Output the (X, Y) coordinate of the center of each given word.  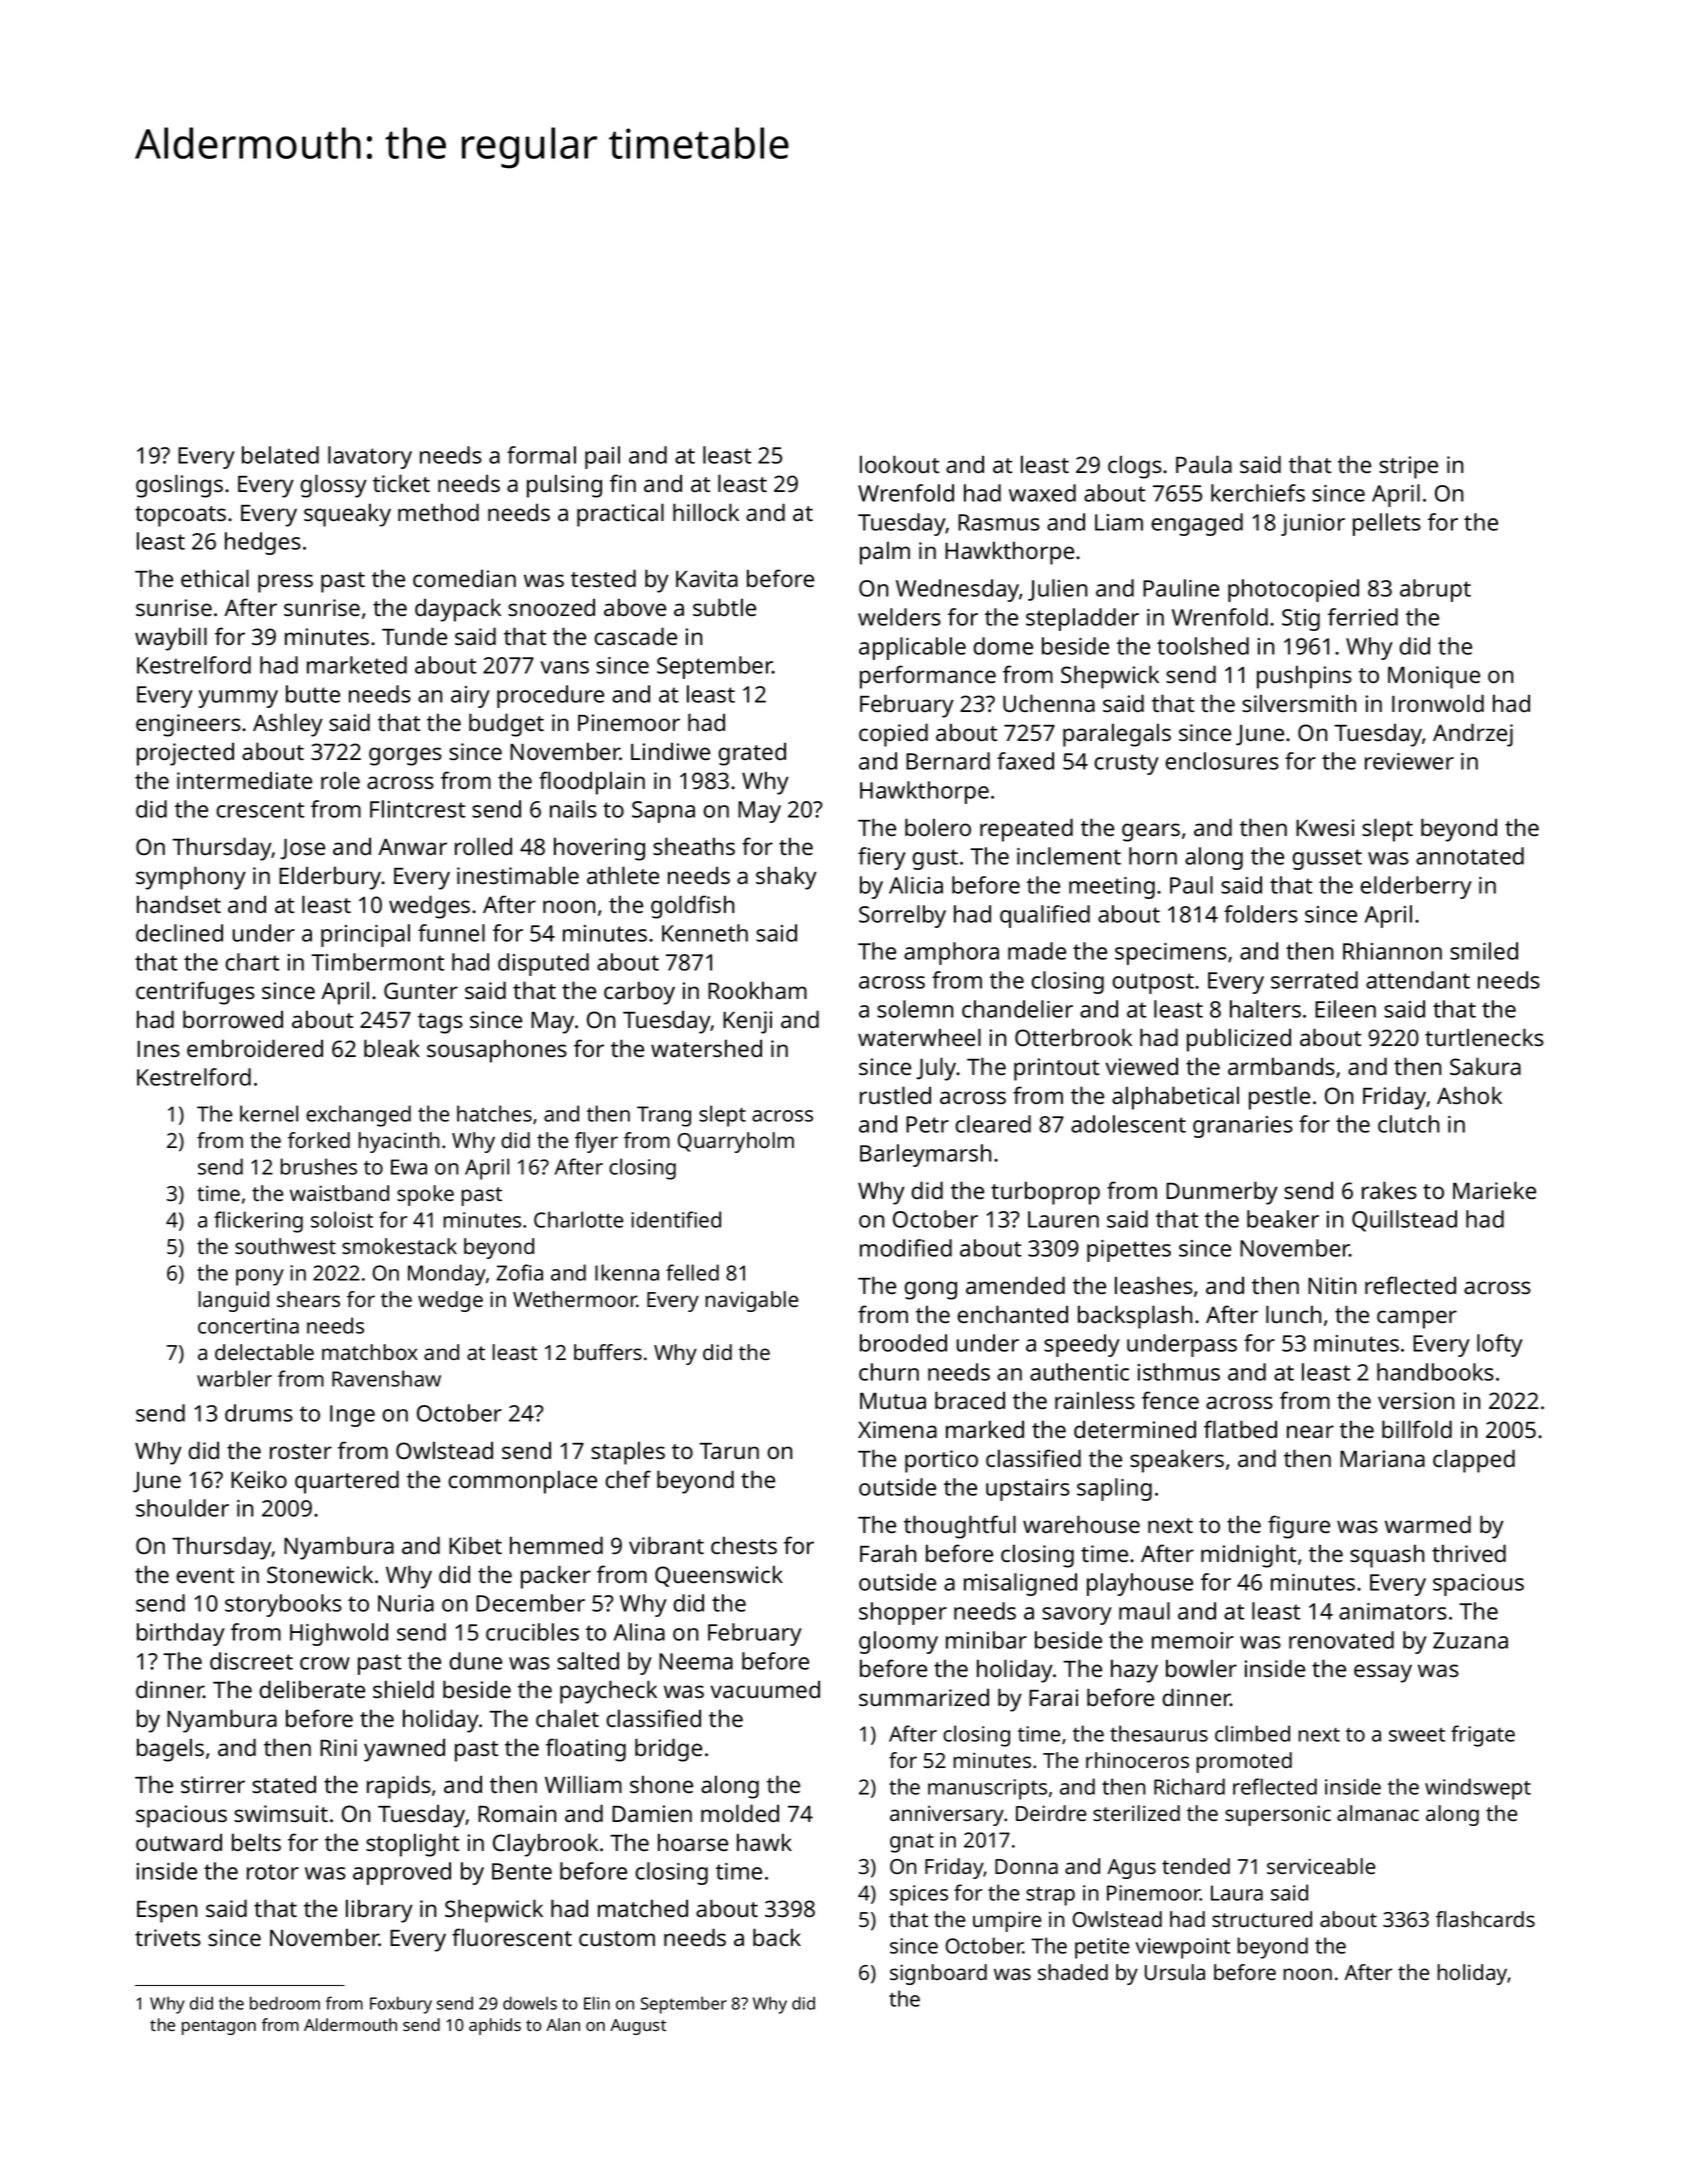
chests (744, 1545)
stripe (1408, 467)
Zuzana (1470, 1640)
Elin (597, 2003)
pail (602, 457)
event (205, 1575)
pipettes (1129, 1251)
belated (280, 455)
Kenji (747, 1022)
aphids (495, 2026)
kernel (269, 1113)
